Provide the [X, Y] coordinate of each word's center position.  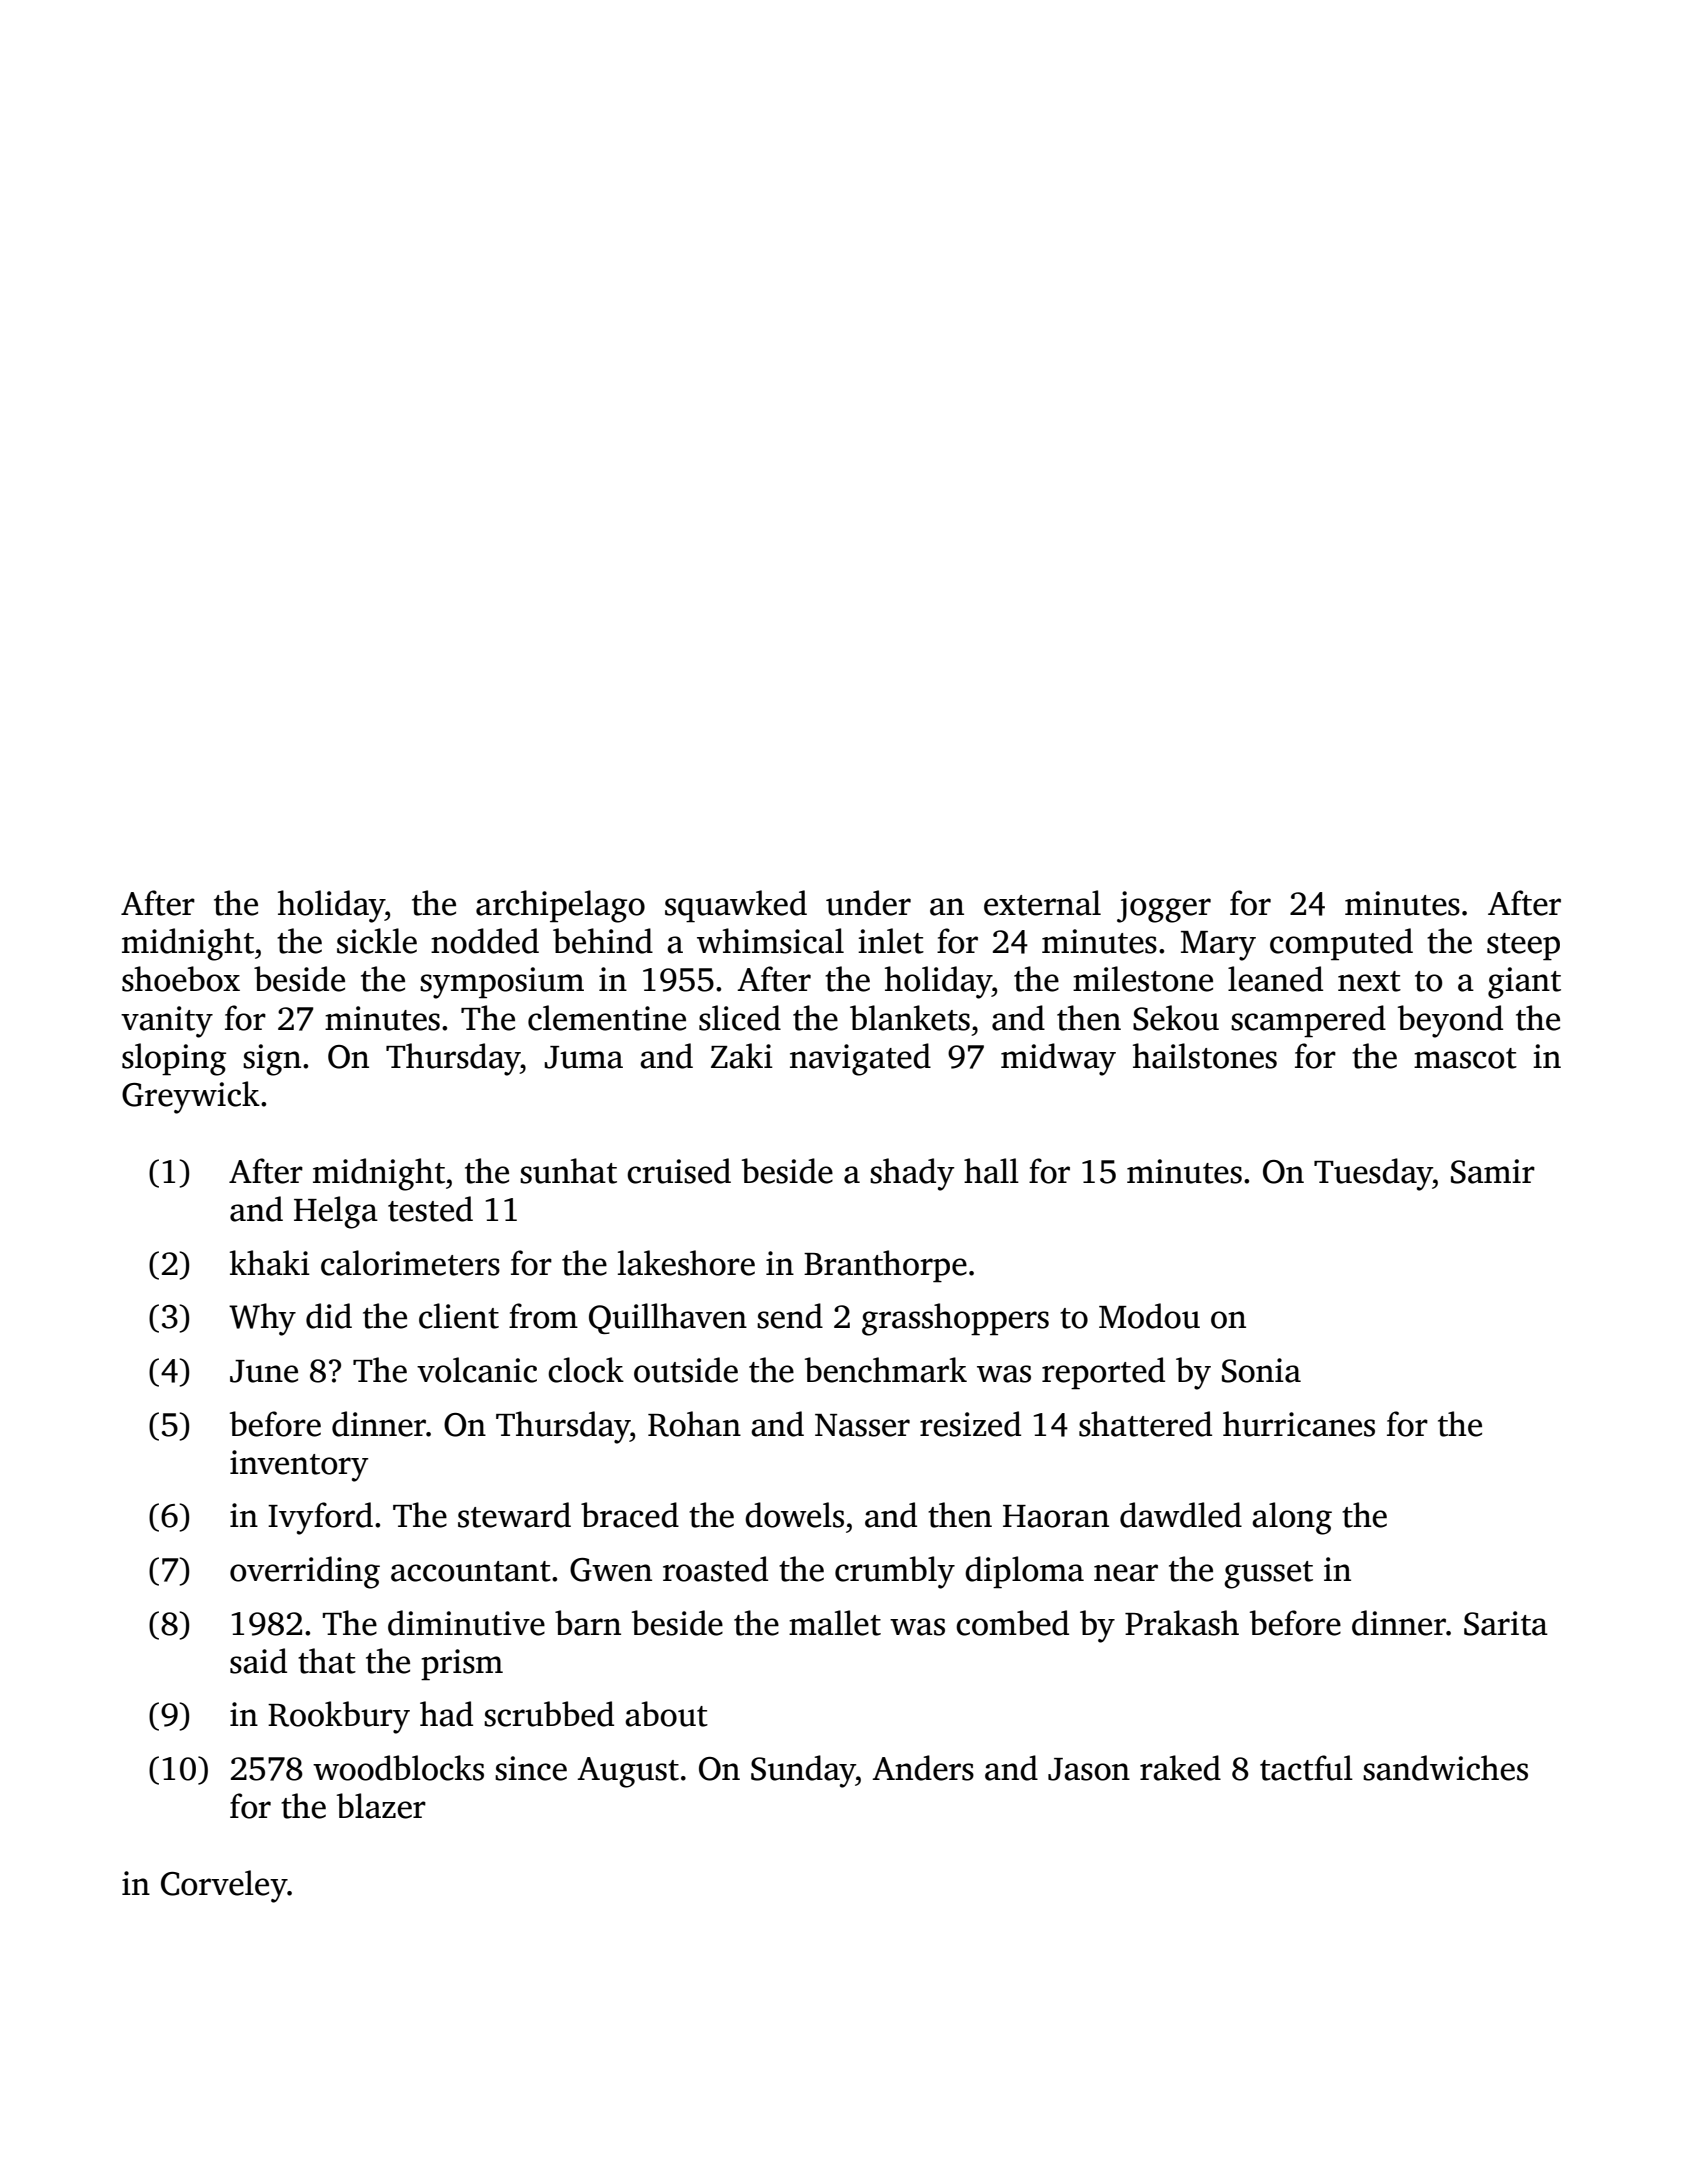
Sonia [1261, 1370]
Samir [1493, 1171]
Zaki [742, 1056]
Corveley [224, 1886]
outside [686, 1370]
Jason [1089, 1769]
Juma [583, 1057]
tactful [1306, 1768]
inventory [299, 1466]
